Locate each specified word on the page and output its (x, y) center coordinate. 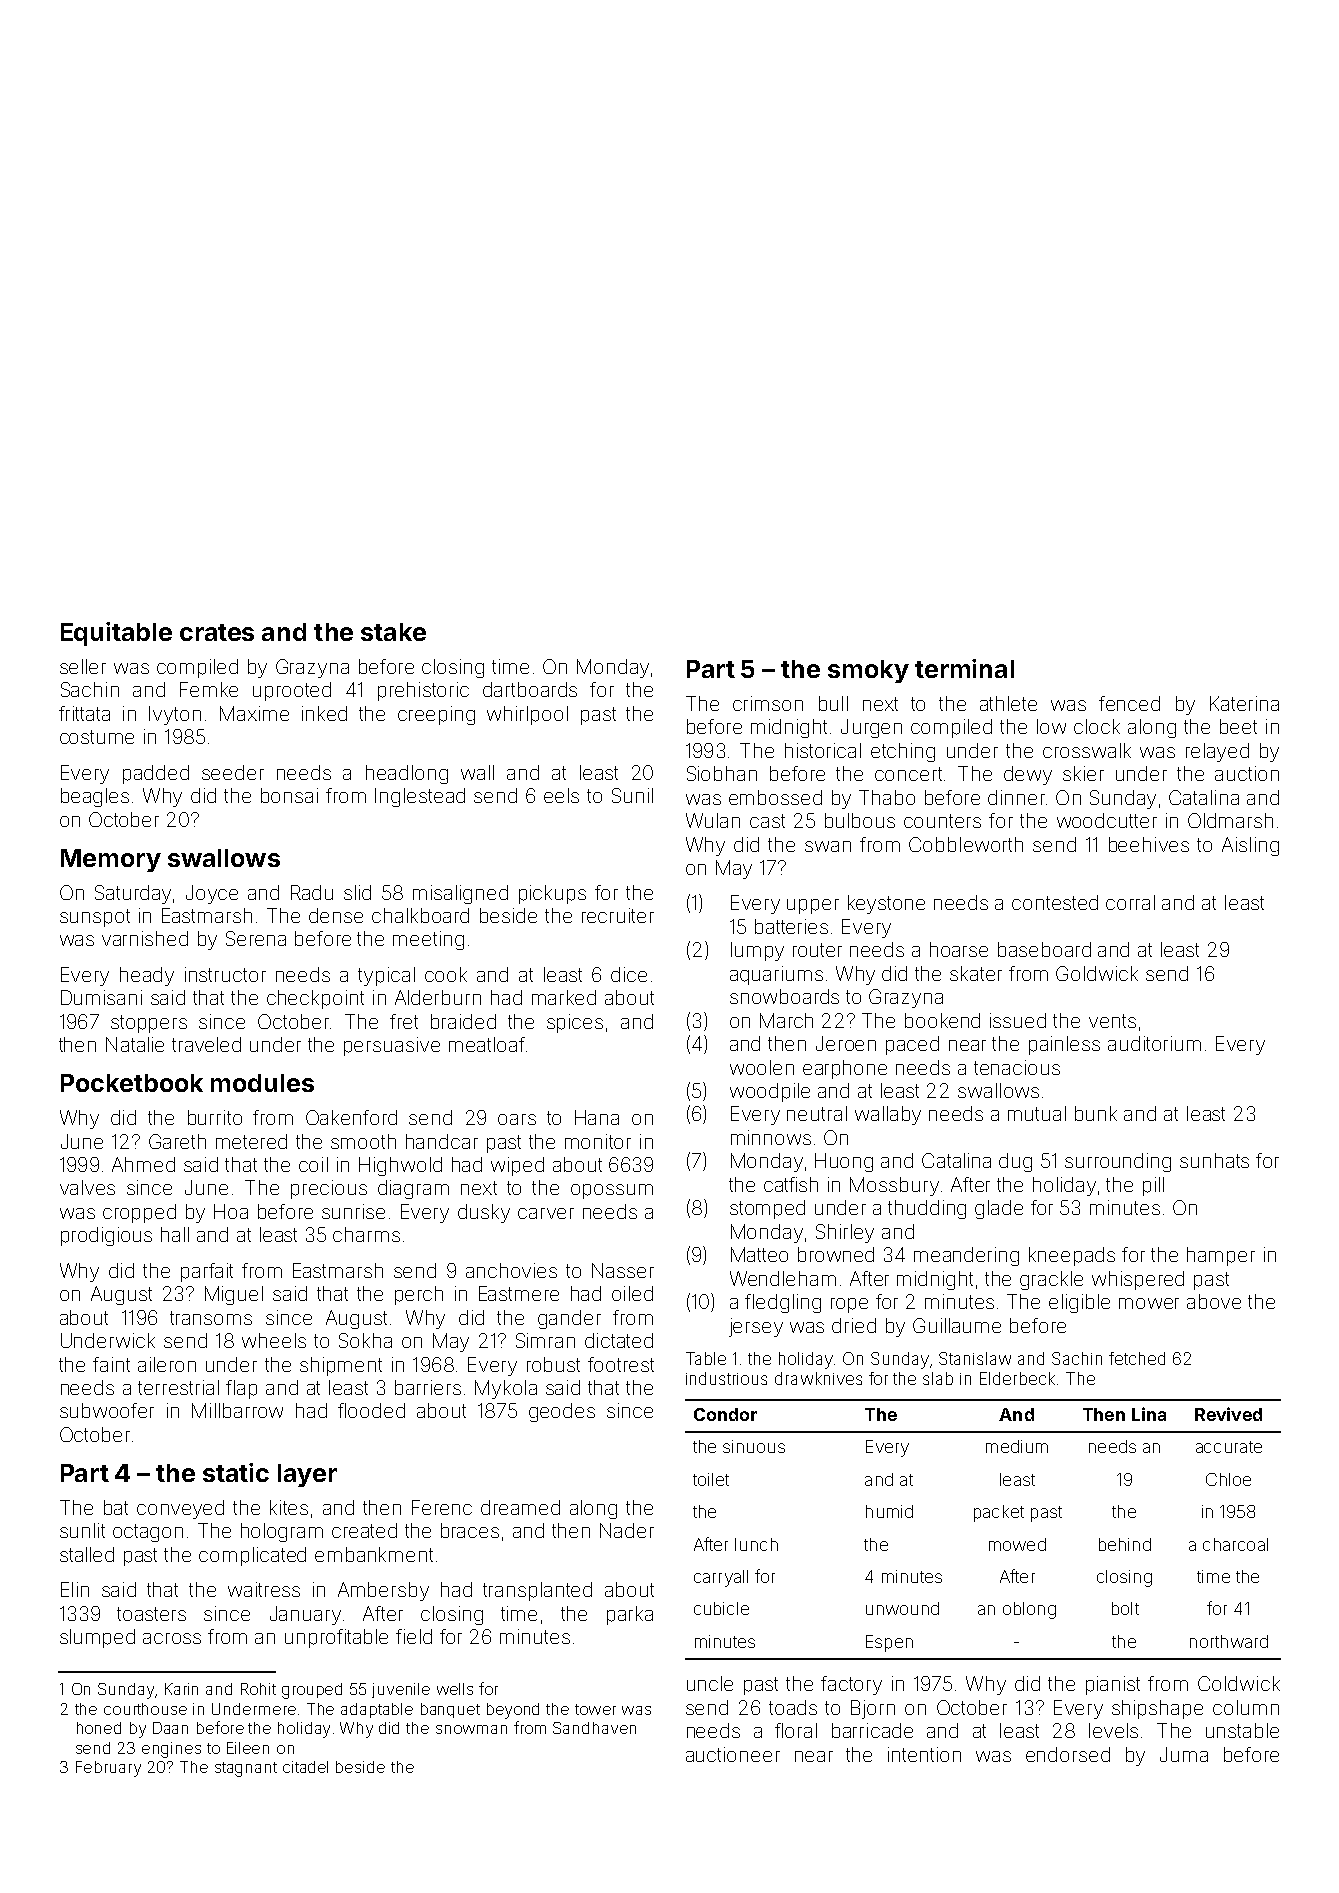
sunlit (82, 1530)
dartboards (530, 689)
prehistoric (423, 691)
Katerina (1244, 703)
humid (889, 1511)
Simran (545, 1340)
